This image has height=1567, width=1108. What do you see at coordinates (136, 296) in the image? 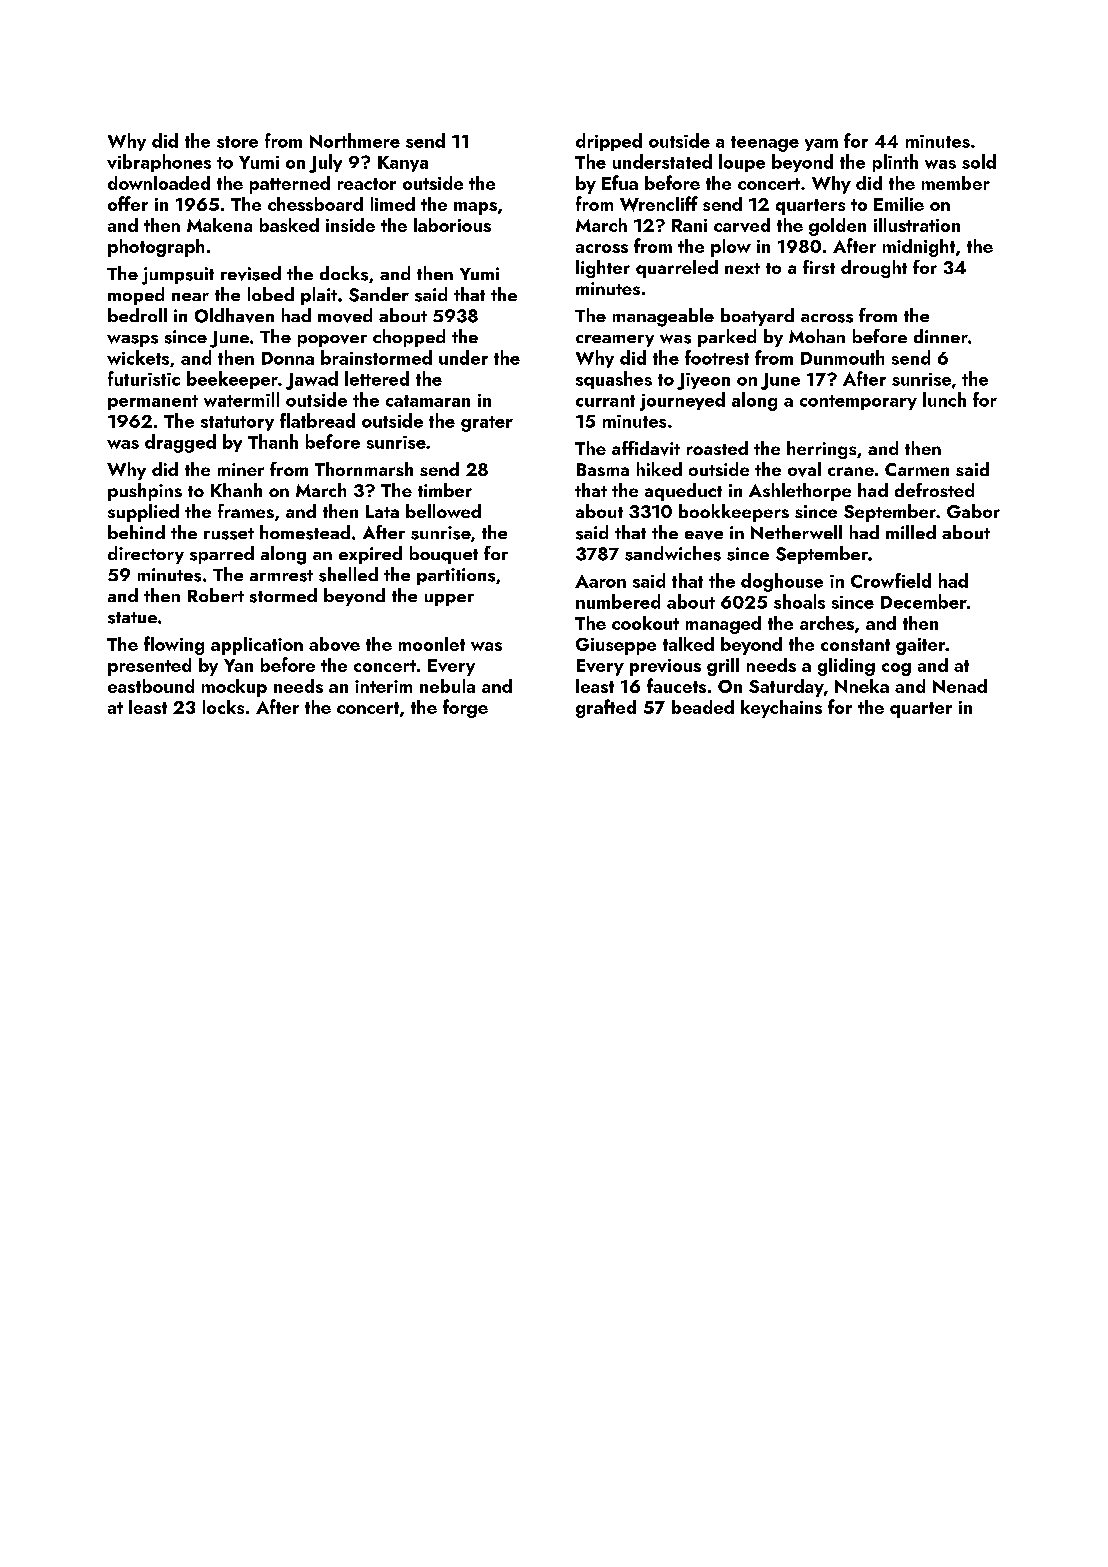
I see `moped` at bounding box center [136, 296].
